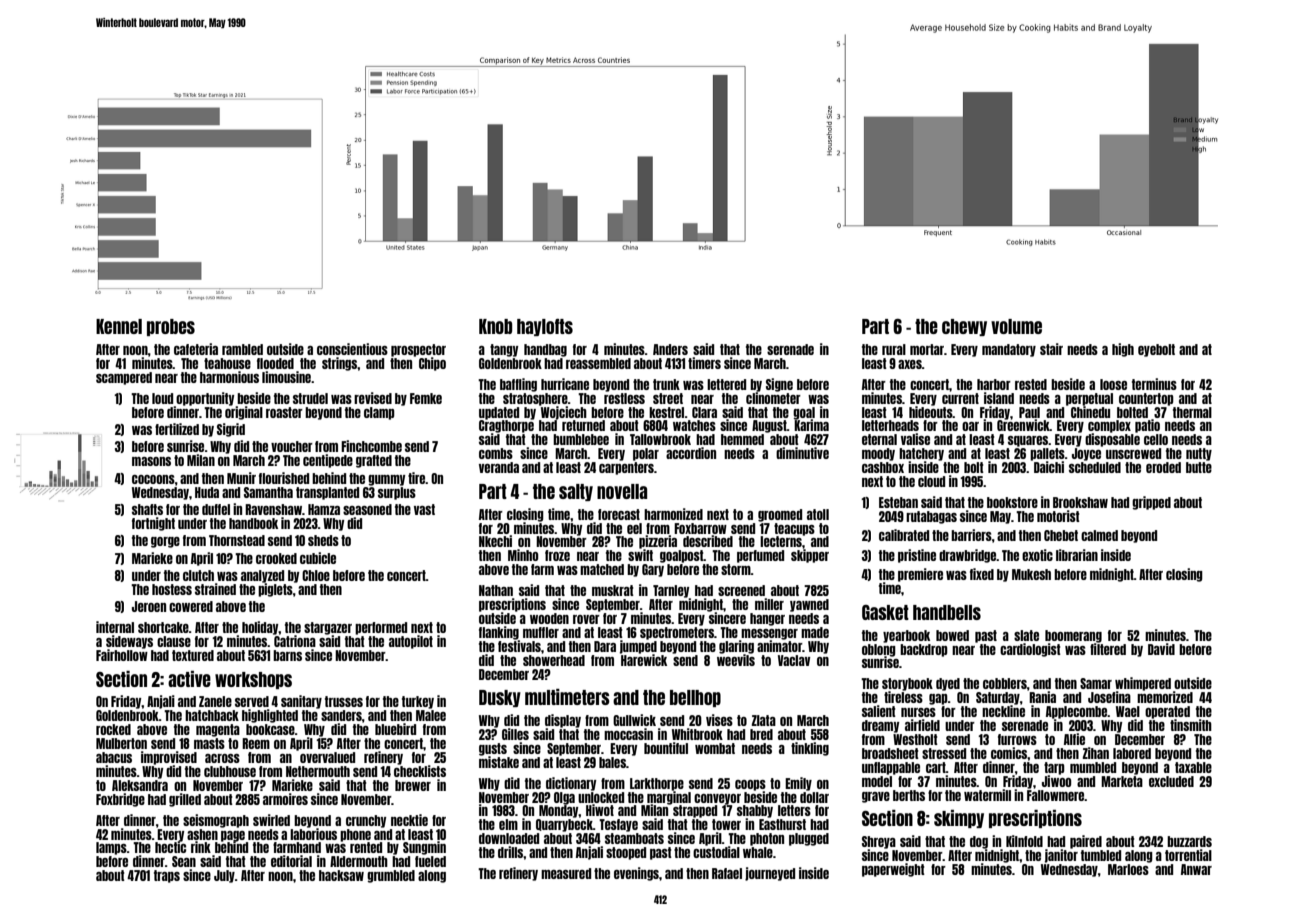  Describe the element at coordinates (1096, 683) in the document. I see `Samar` at that location.
